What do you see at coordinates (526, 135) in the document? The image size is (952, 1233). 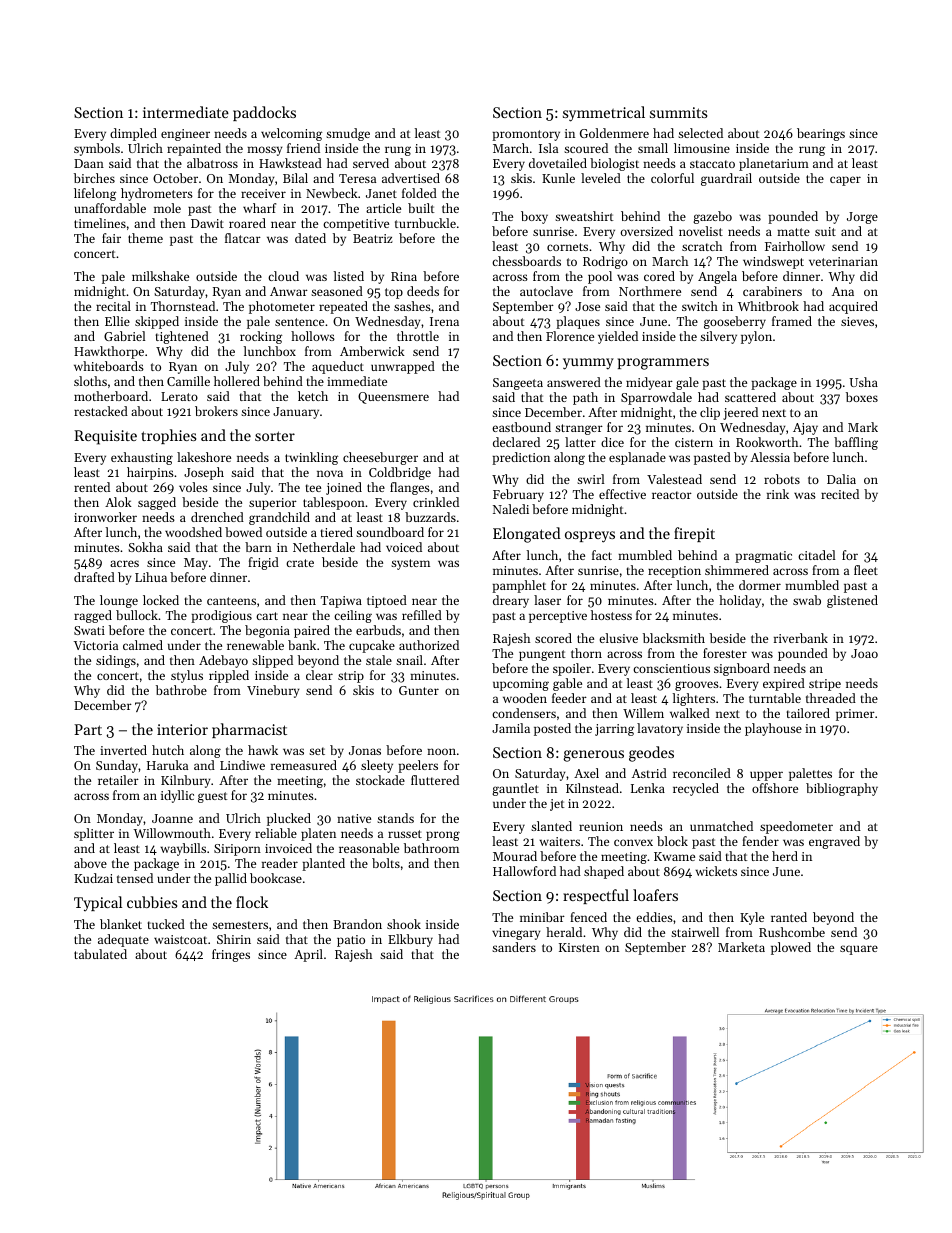 I see `promontory` at bounding box center [526, 135].
